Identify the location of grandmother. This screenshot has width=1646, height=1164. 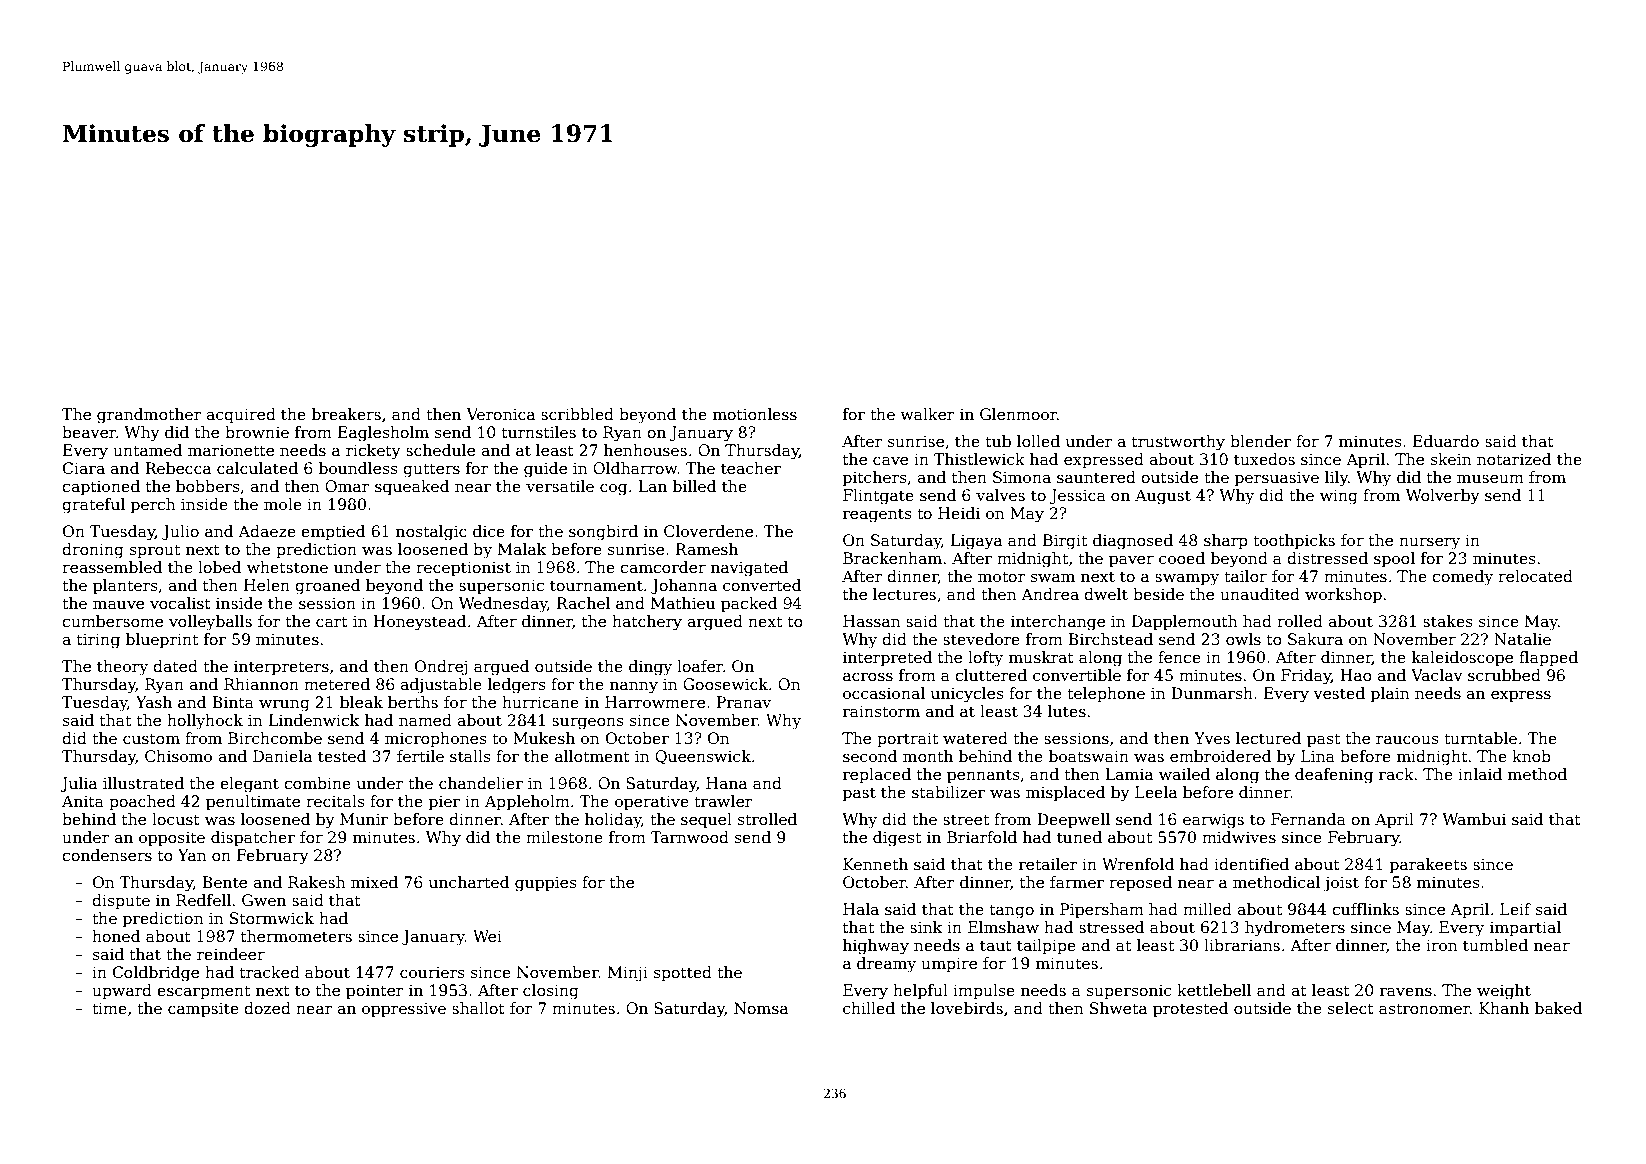
(149, 416).
